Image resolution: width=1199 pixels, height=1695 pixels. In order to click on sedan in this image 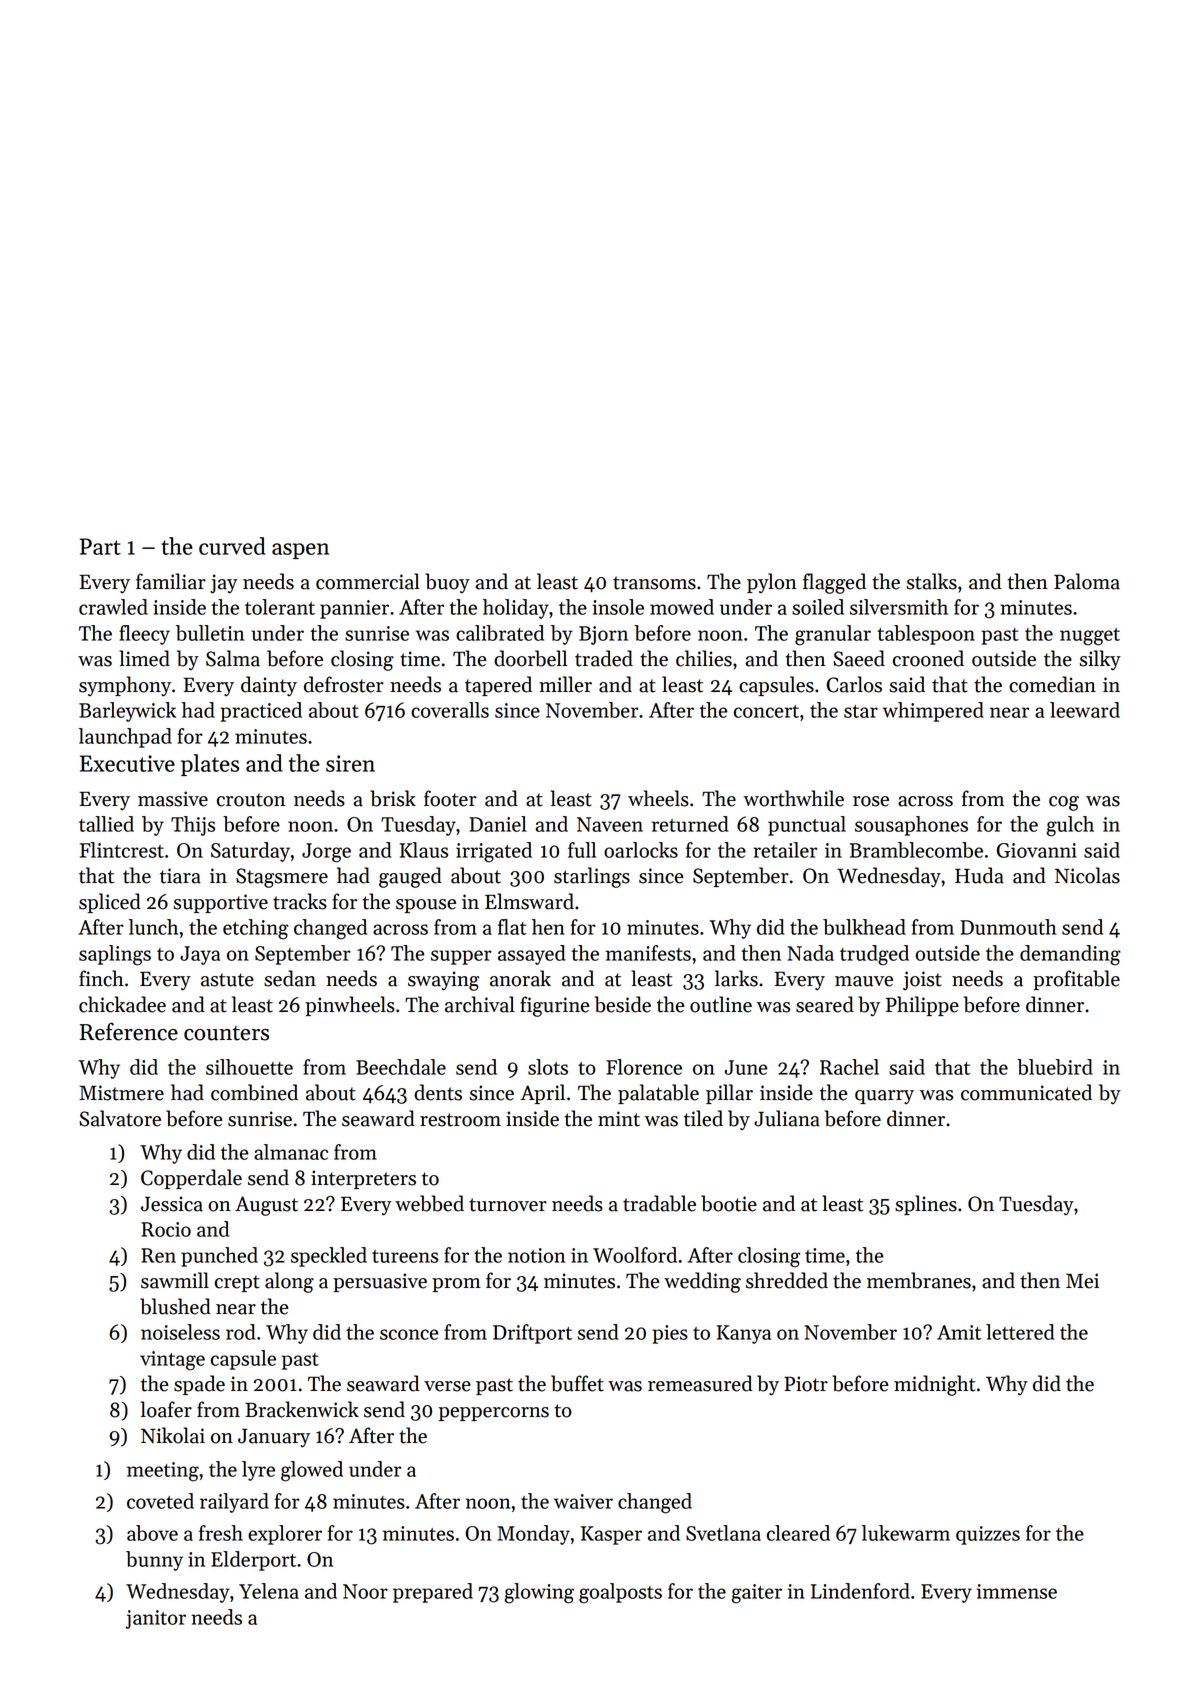, I will do `click(290, 978)`.
